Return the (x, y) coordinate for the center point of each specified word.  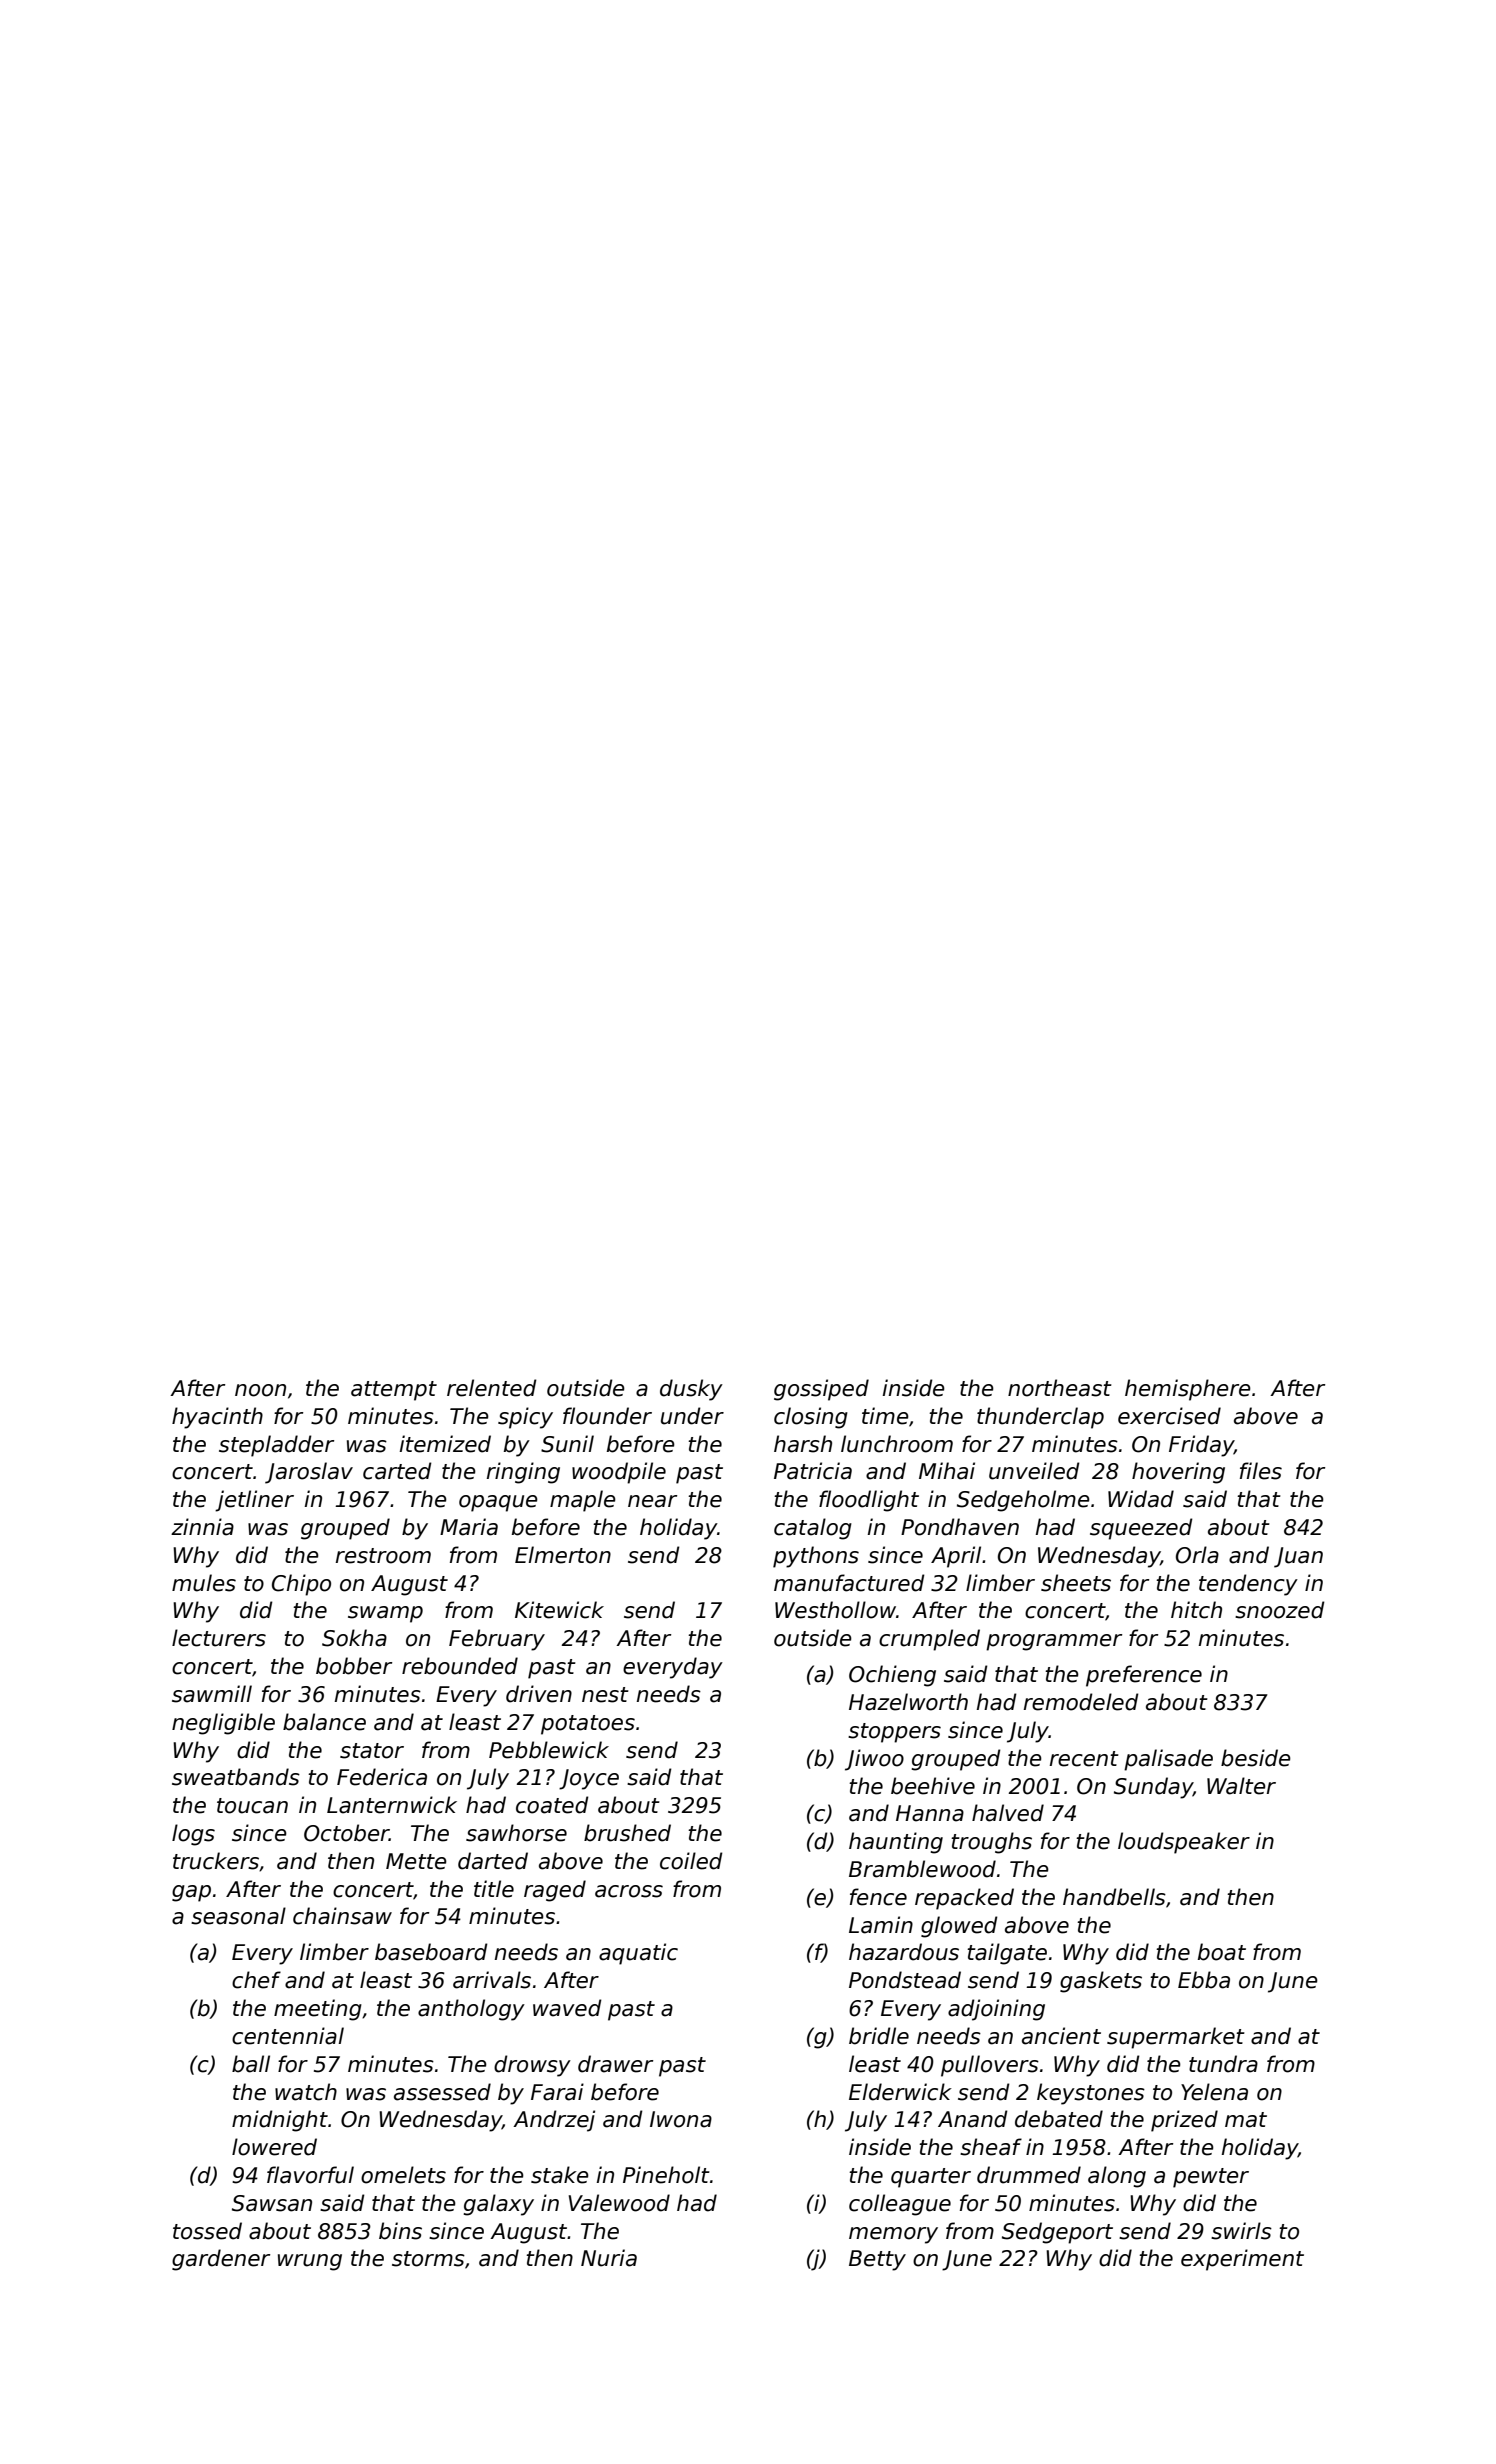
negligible (223, 1724)
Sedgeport (1057, 2233)
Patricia (813, 1471)
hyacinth (217, 1418)
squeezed (1141, 1529)
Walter (1241, 1786)
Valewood (619, 2203)
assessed (442, 2092)
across (629, 1891)
